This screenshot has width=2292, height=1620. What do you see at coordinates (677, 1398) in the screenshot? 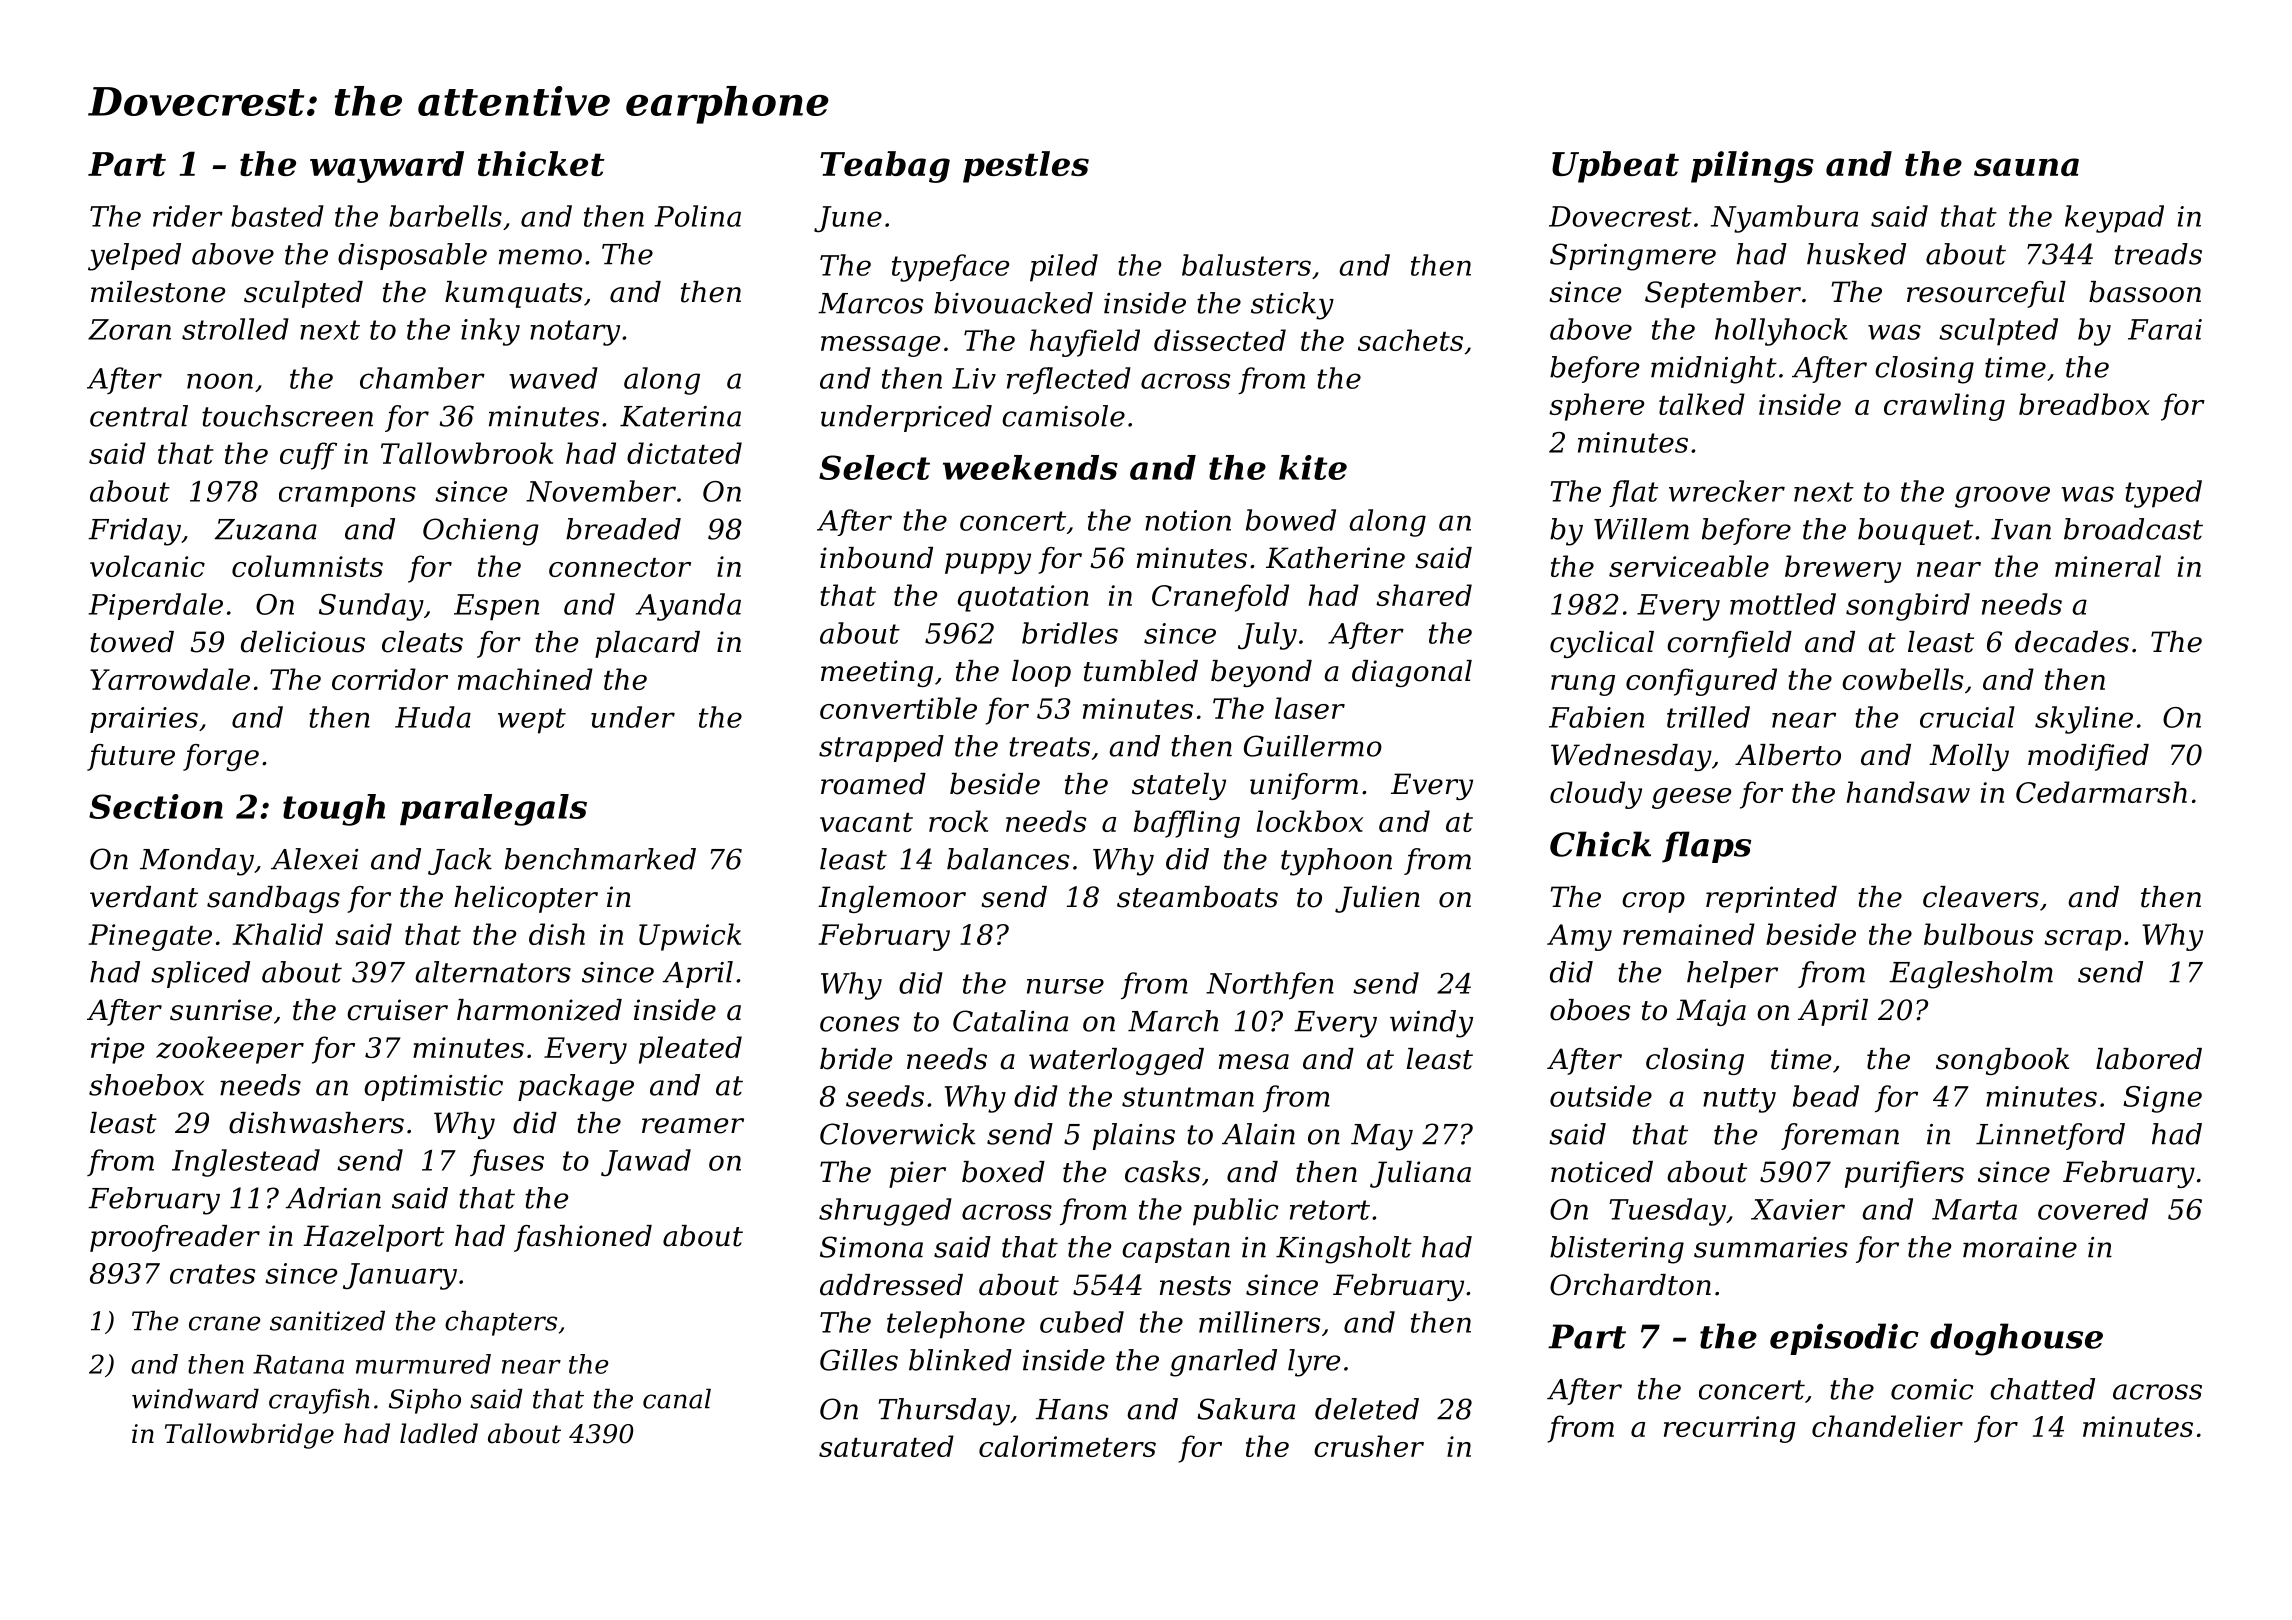
I see `canal` at bounding box center [677, 1398].
